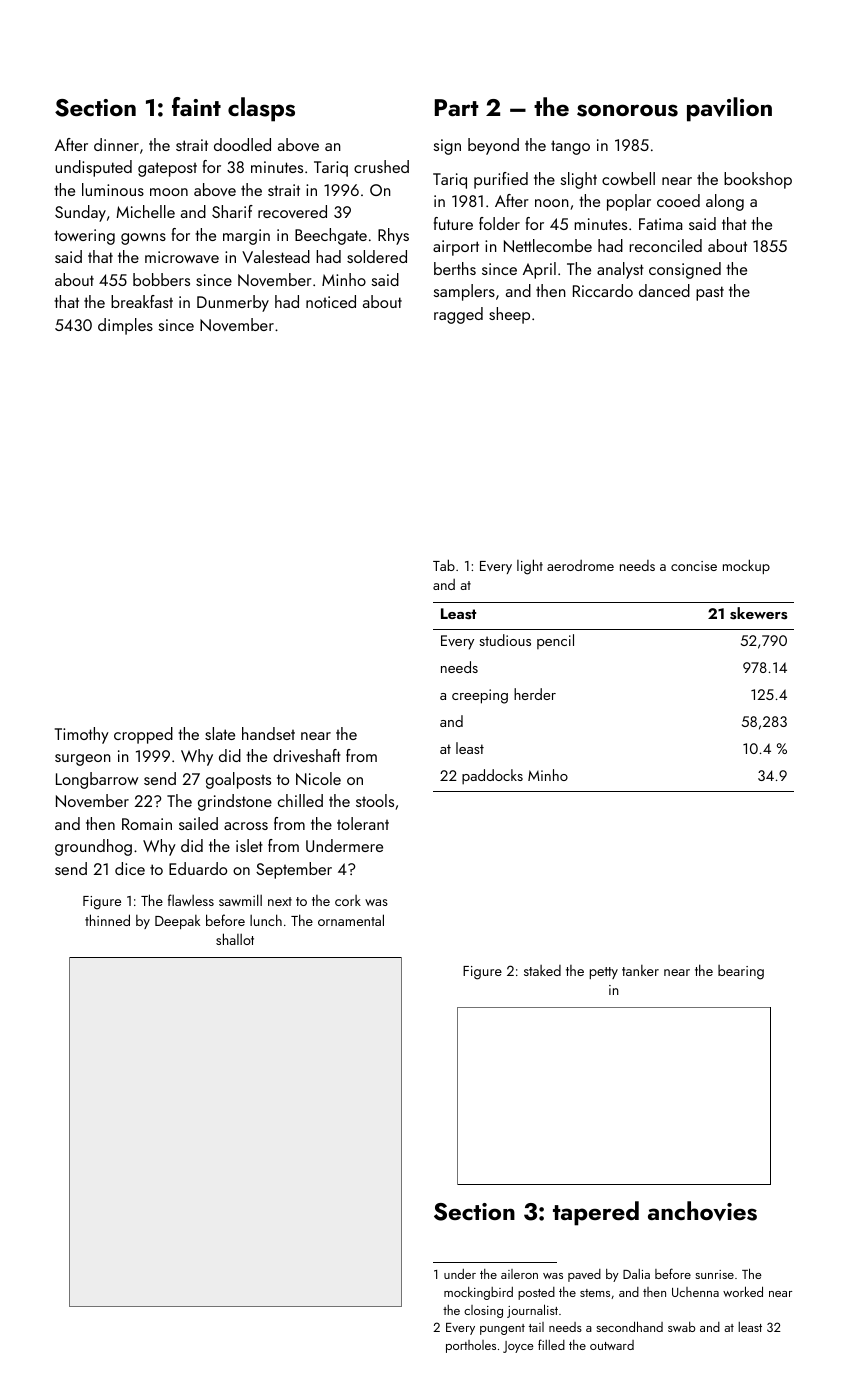 This screenshot has width=849, height=1400. What do you see at coordinates (457, 107) in the screenshot?
I see `Part` at bounding box center [457, 107].
